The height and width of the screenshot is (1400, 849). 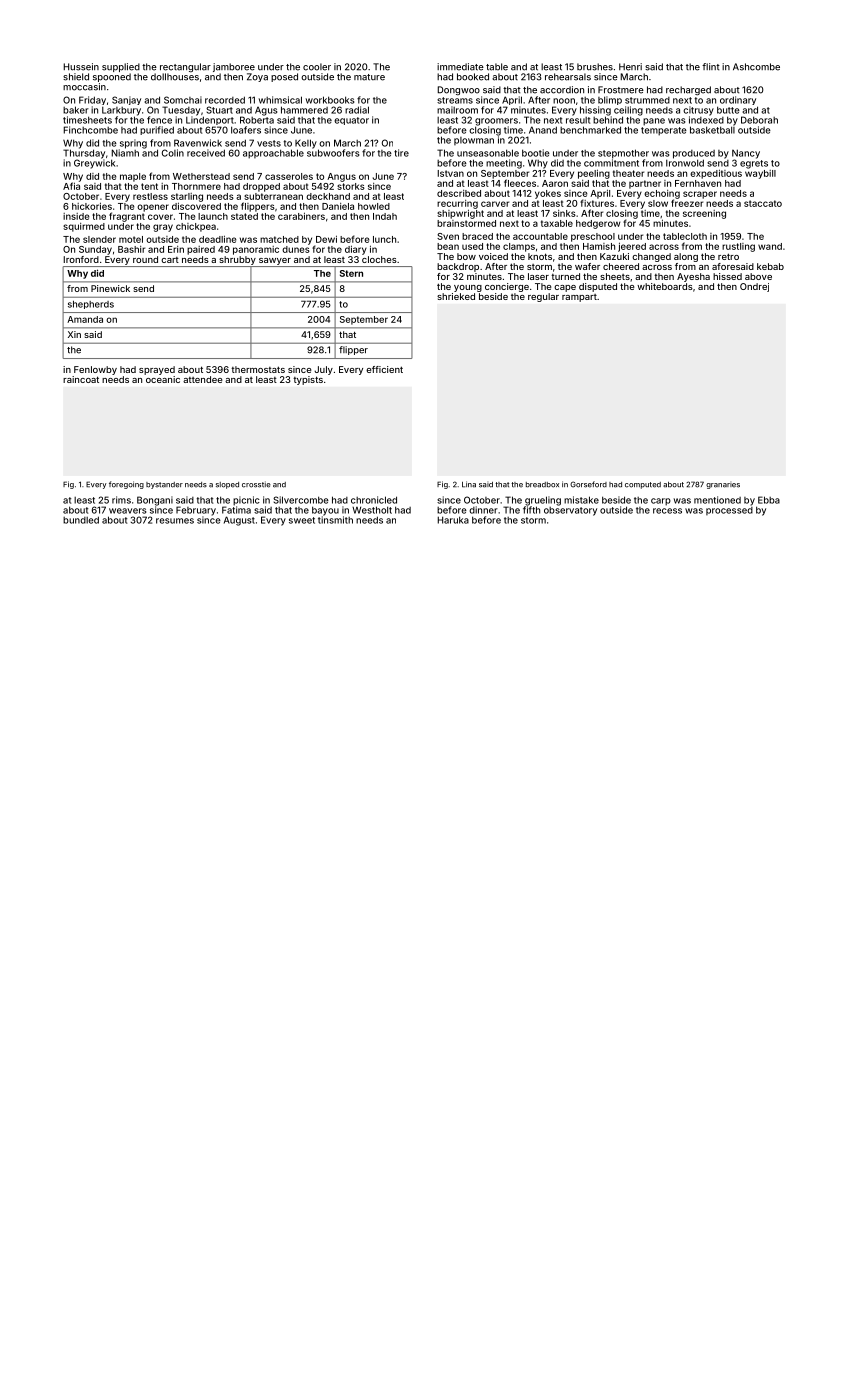 What do you see at coordinates (121, 67) in the screenshot?
I see `supplied` at bounding box center [121, 67].
